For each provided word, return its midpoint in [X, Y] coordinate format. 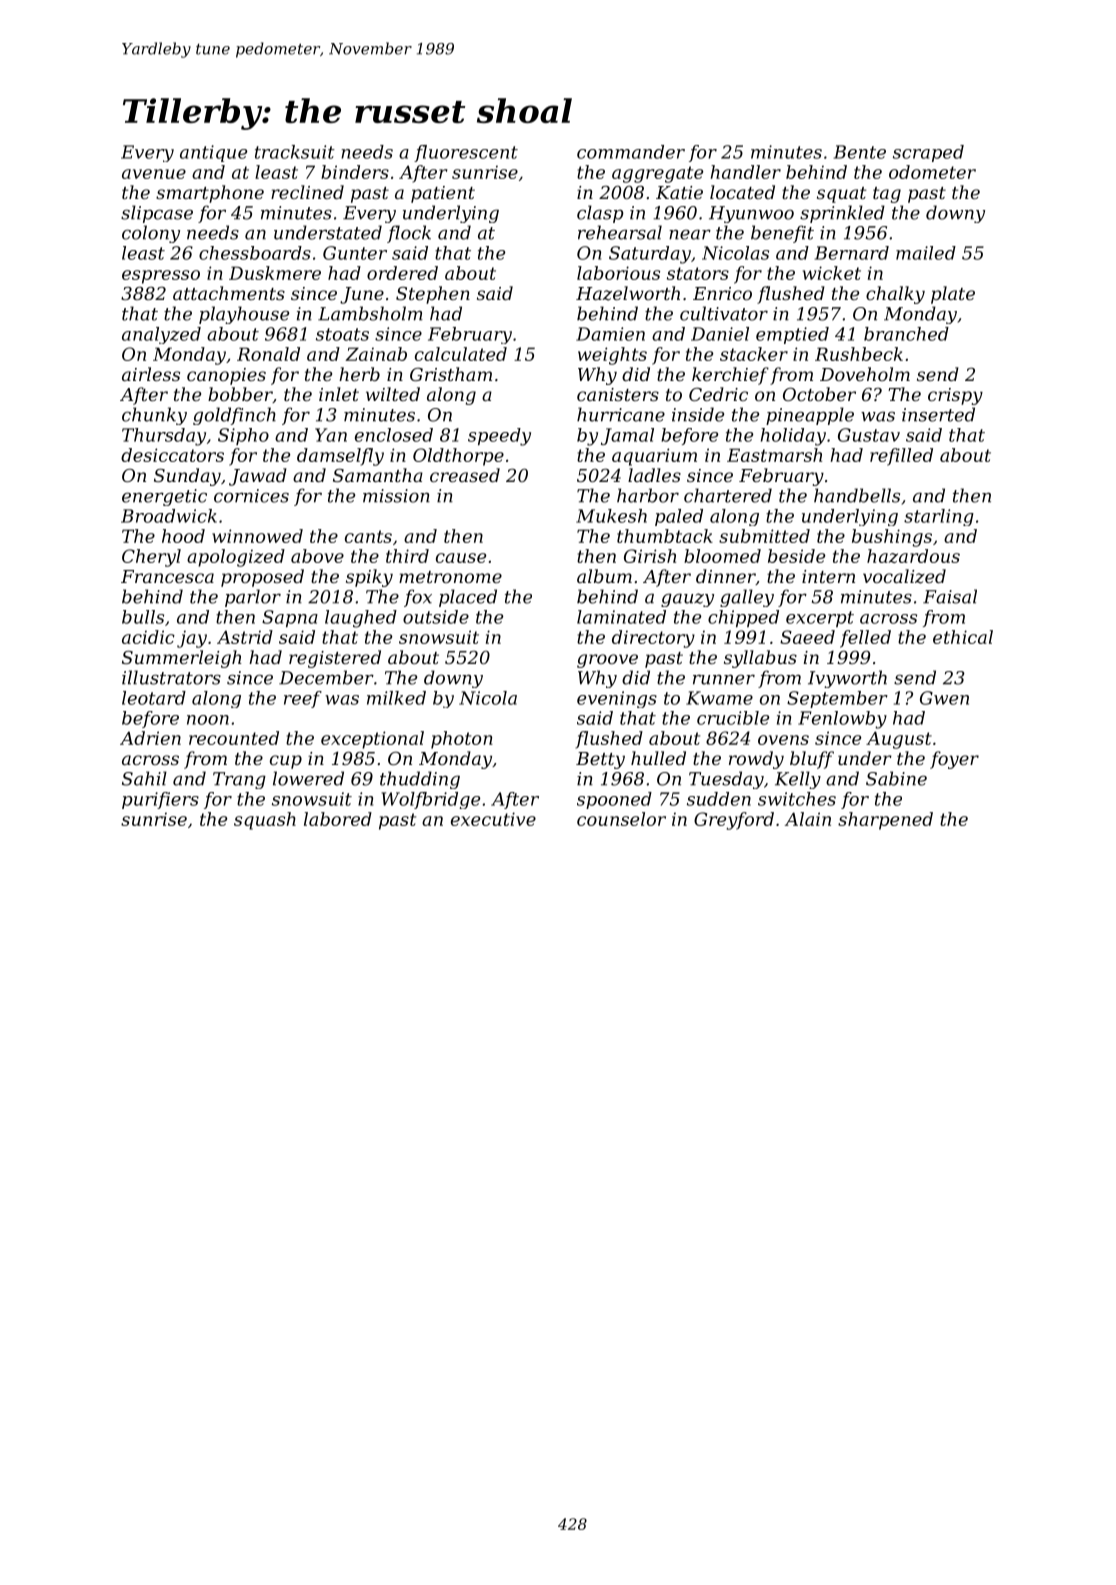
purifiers [160, 800]
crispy [955, 396]
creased [465, 475]
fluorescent [466, 153]
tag [887, 195]
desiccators [172, 455]
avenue [154, 174]
